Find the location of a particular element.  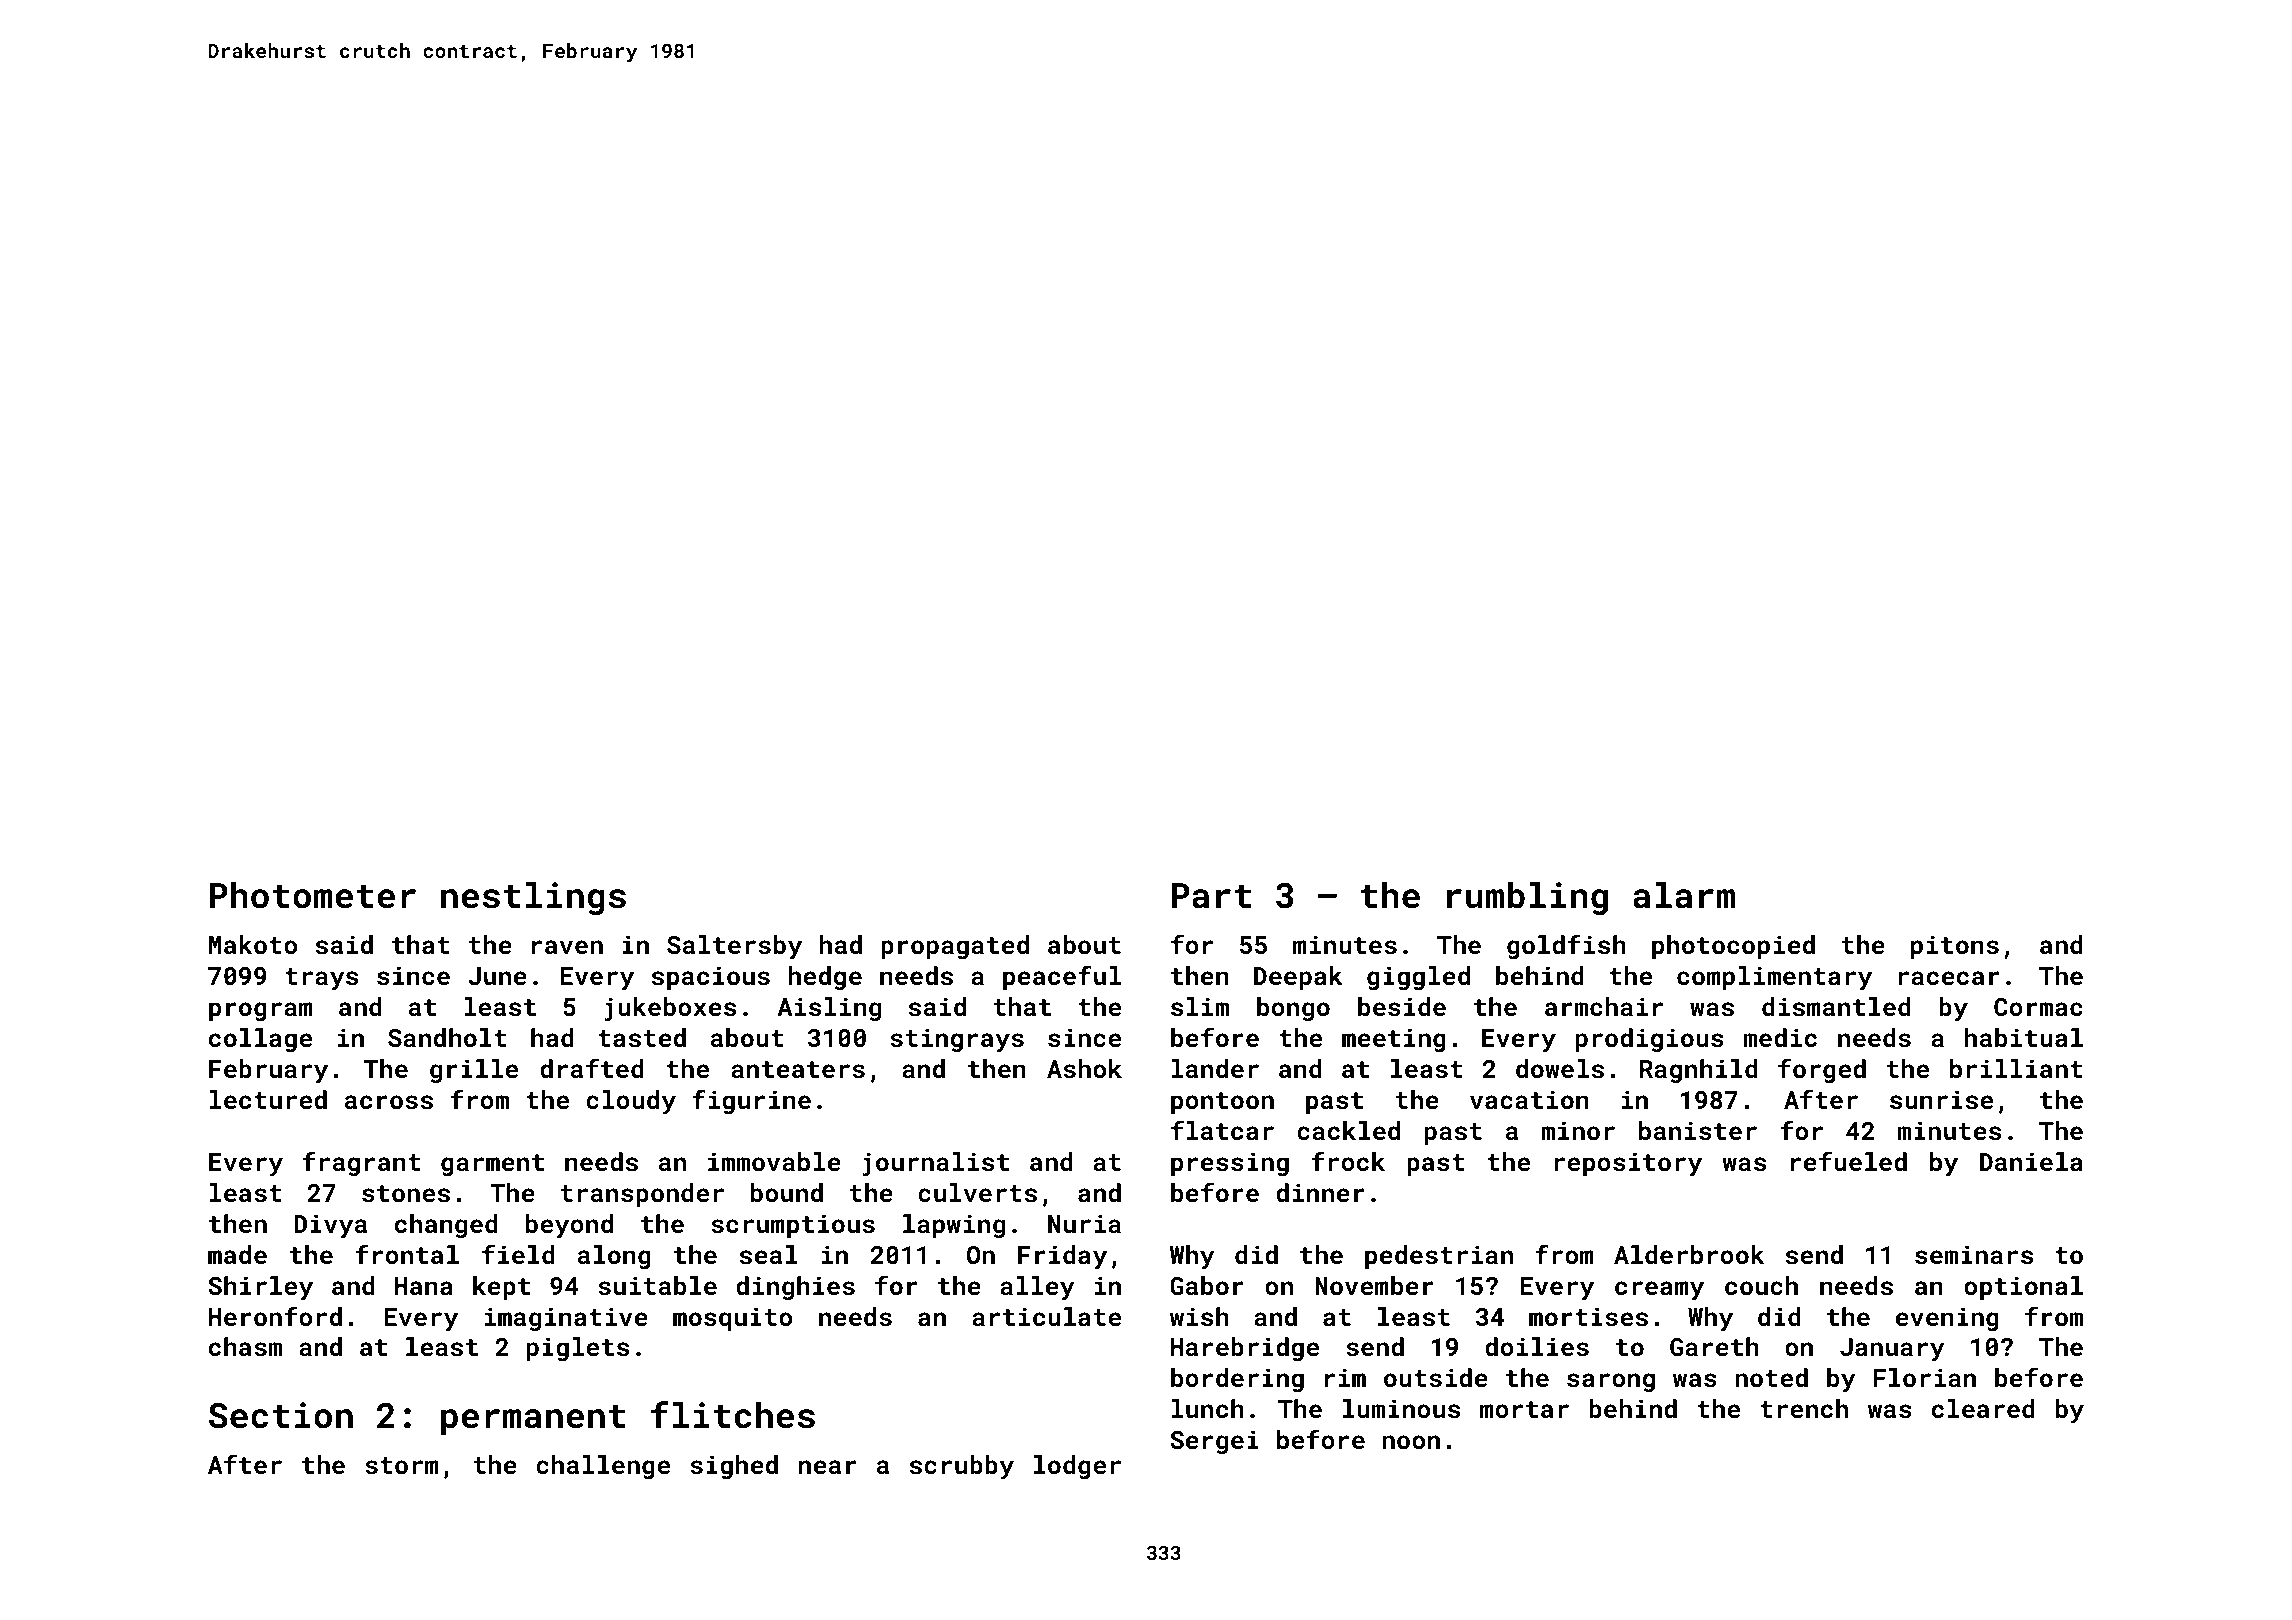

Harebridge is located at coordinates (1245, 1349).
